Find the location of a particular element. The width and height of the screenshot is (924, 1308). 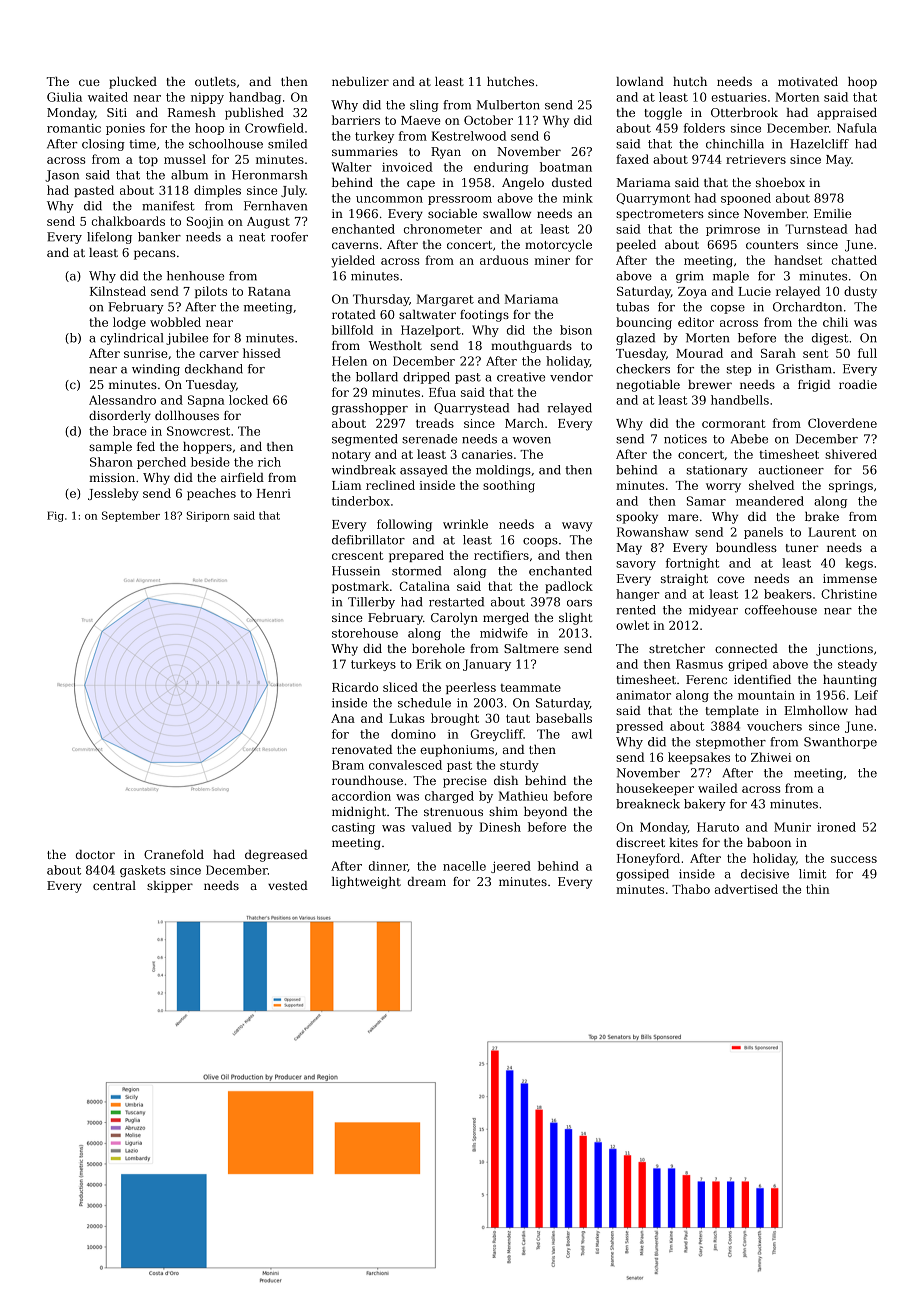

wobbled is located at coordinates (175, 322).
